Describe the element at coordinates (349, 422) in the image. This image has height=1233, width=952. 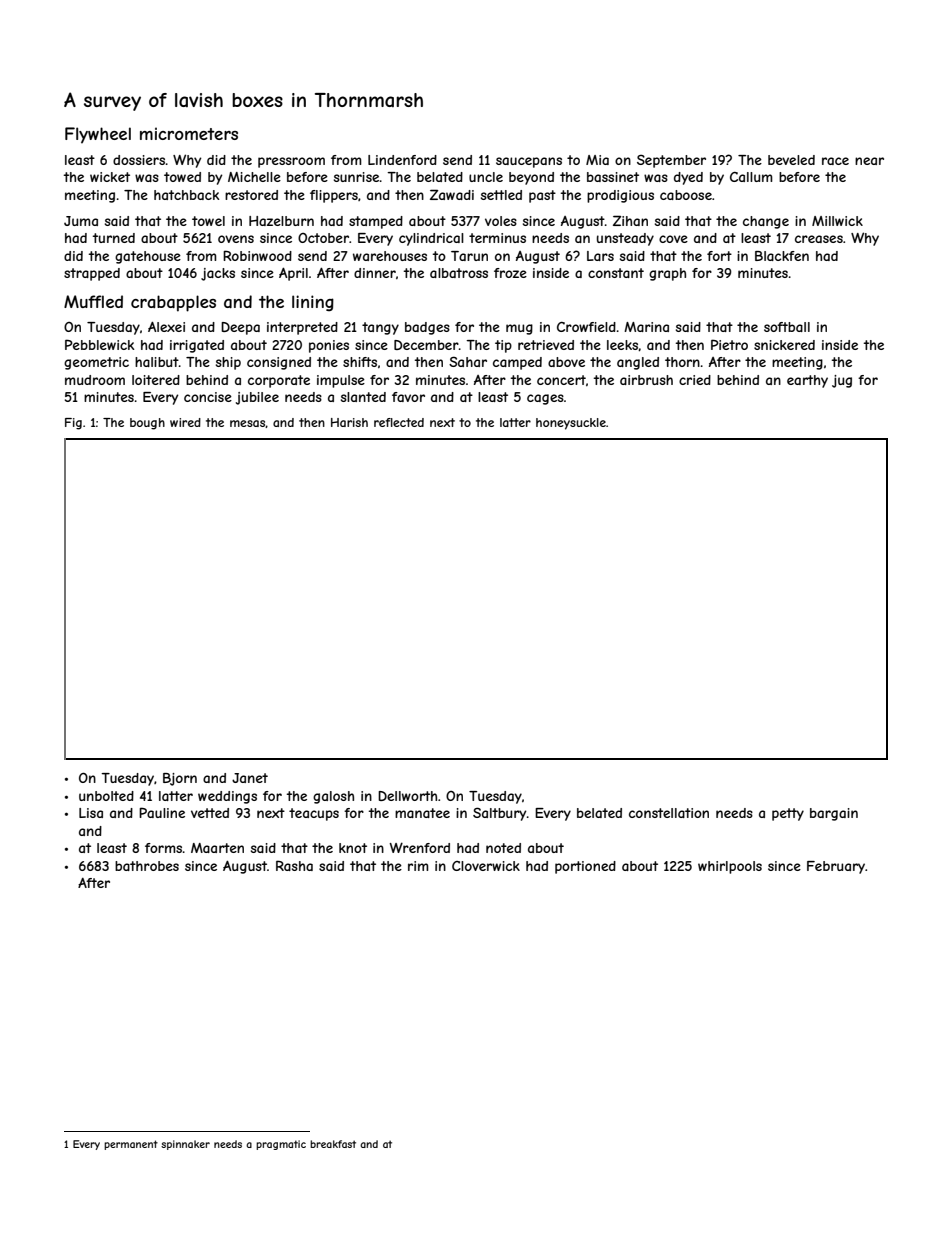
I see `Harish` at that location.
